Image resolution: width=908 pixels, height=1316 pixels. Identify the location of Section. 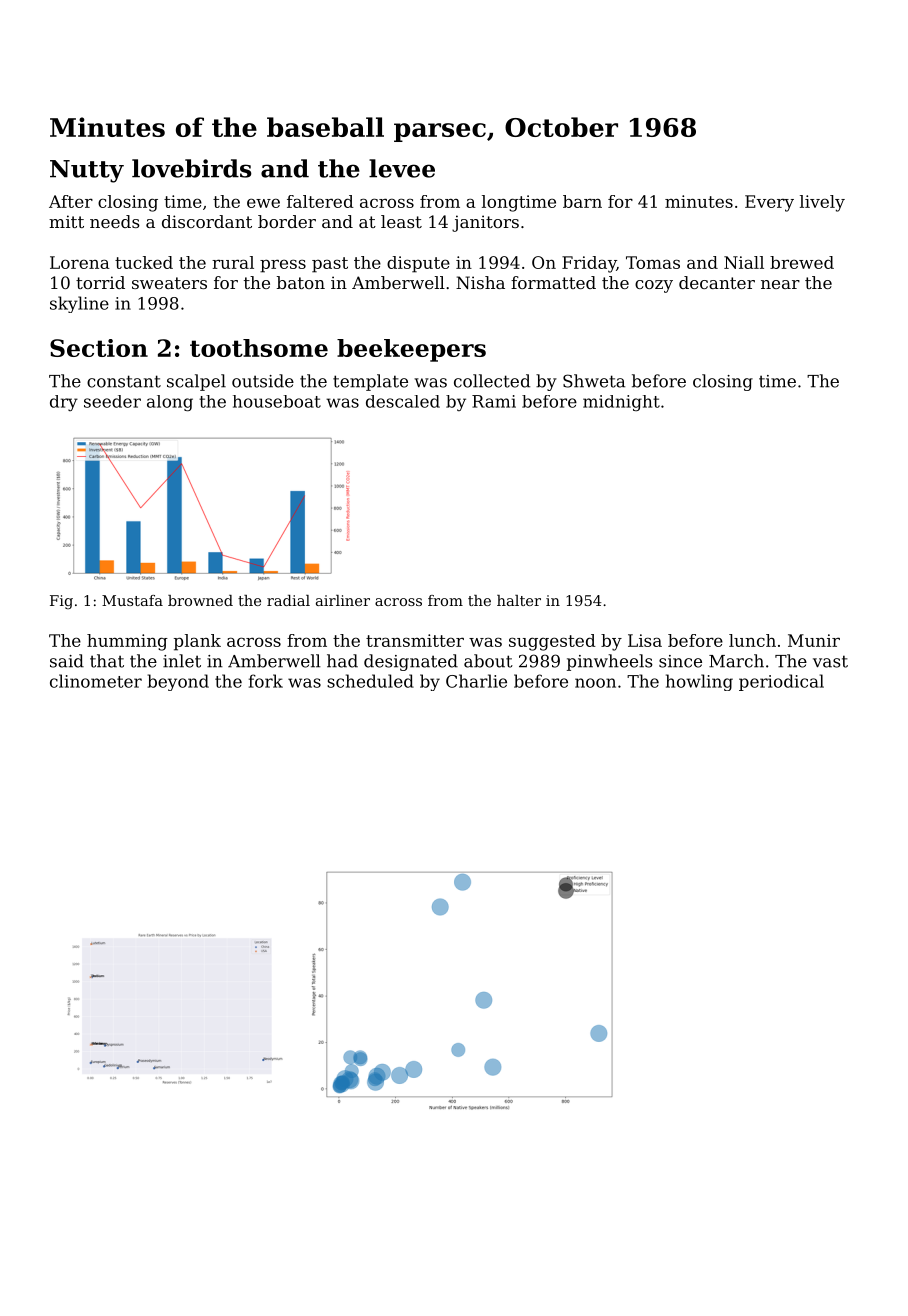
(99, 348).
